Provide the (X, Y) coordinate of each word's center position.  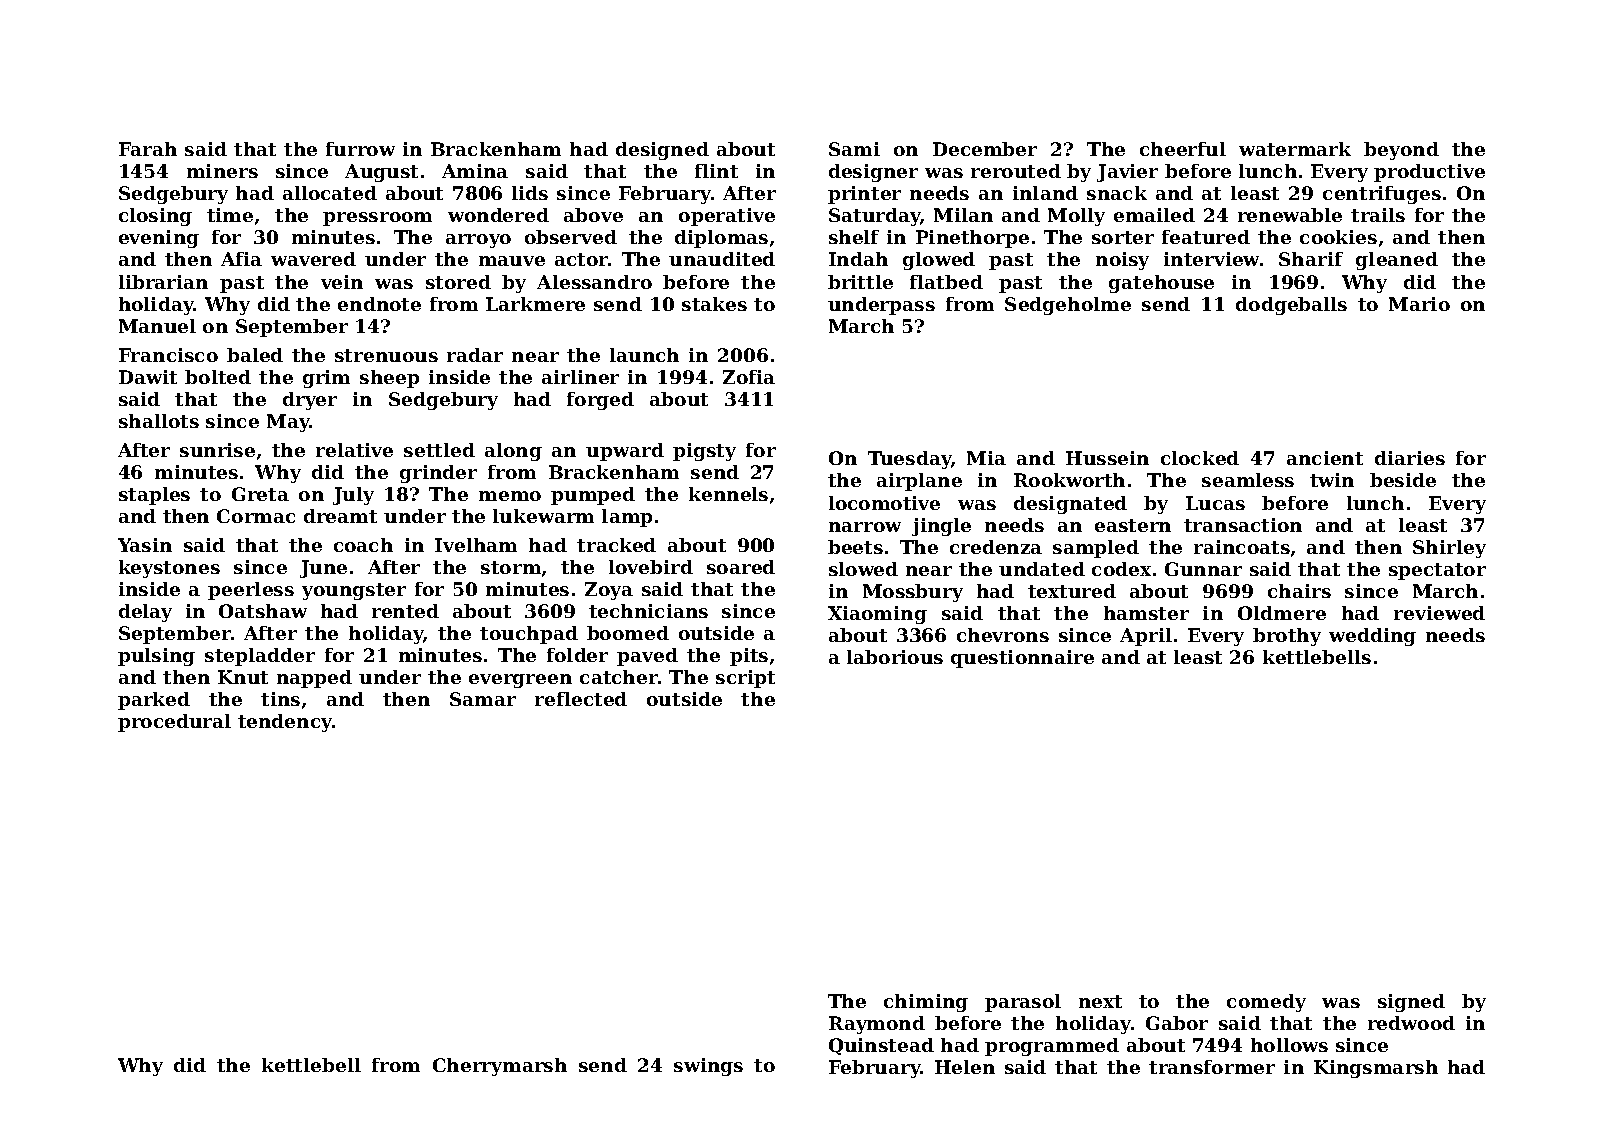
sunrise (217, 450)
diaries (1410, 458)
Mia (986, 458)
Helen (965, 1067)
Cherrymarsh (500, 1067)
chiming (926, 1003)
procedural (174, 723)
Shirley (1449, 549)
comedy (1266, 1003)
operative (727, 217)
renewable (1290, 215)
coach (363, 545)
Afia (241, 259)
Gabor (1177, 1023)
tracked (616, 545)
